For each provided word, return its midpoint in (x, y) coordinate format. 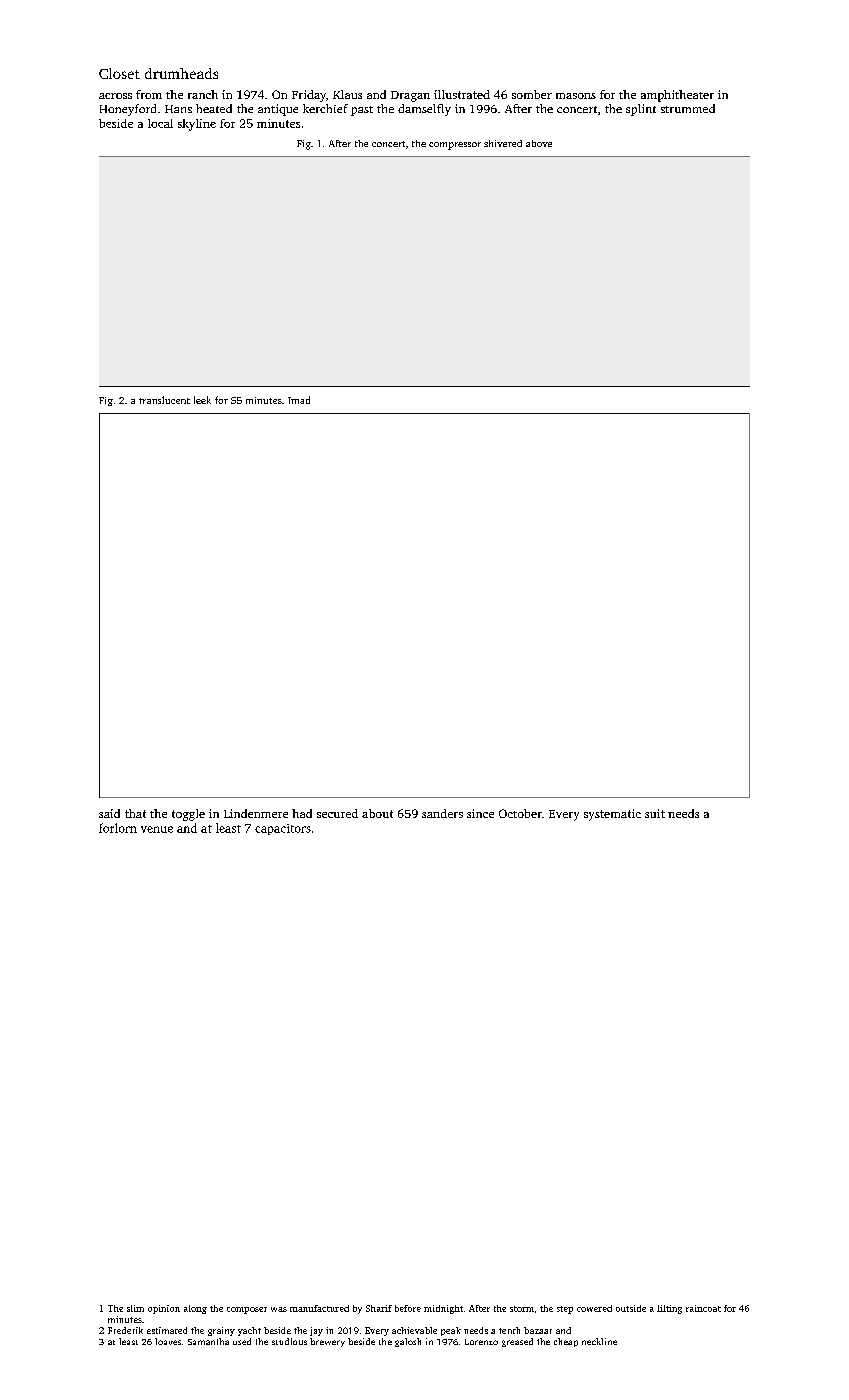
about (377, 813)
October (520, 813)
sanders (442, 813)
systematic (612, 815)
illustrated (462, 94)
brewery (327, 1342)
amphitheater (677, 96)
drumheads (181, 73)
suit (655, 813)
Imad (299, 400)
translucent (164, 400)
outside (631, 1308)
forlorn (118, 828)
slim (135, 1308)
